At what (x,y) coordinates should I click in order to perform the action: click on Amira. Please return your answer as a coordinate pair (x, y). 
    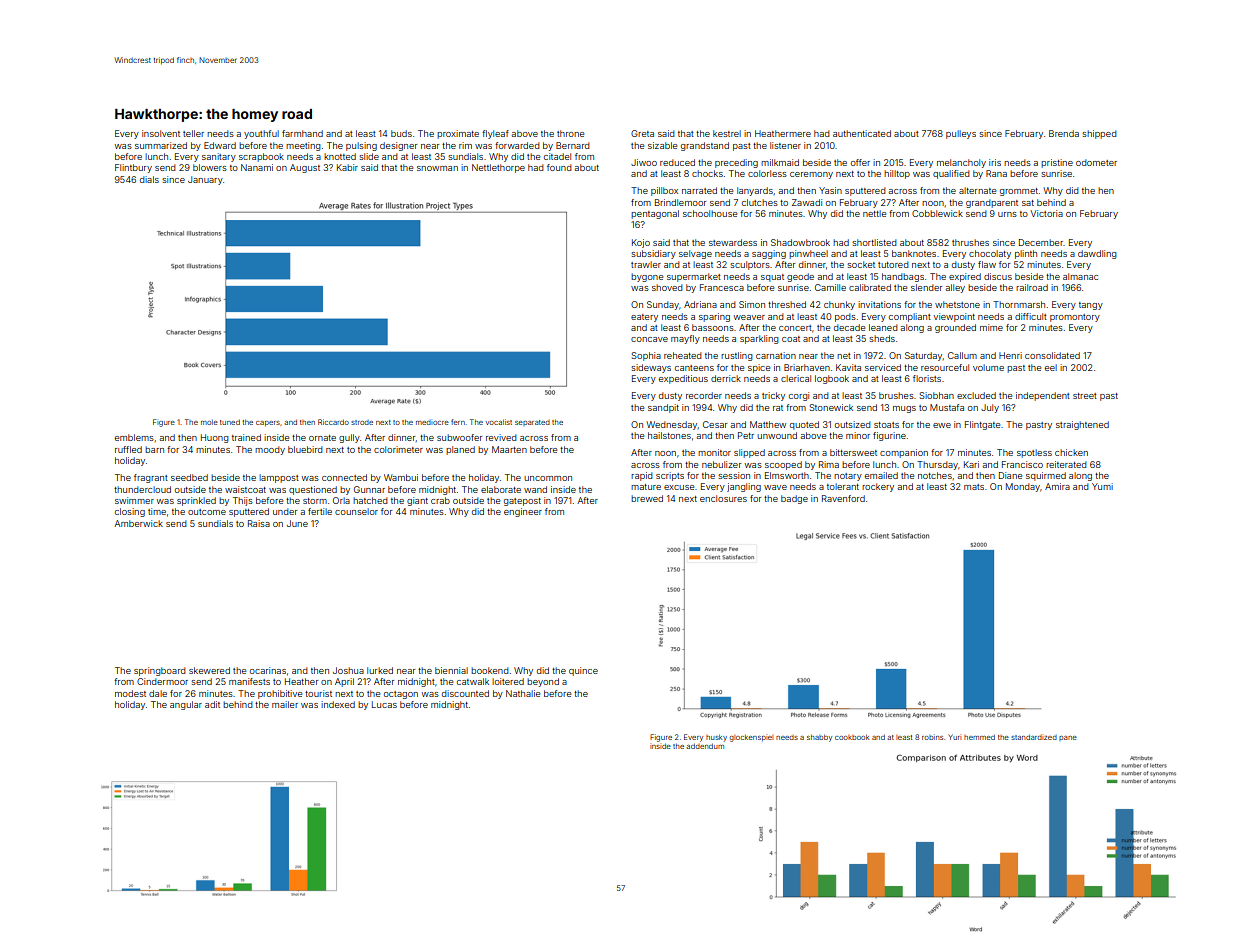
    Looking at the image, I should click on (1057, 486).
